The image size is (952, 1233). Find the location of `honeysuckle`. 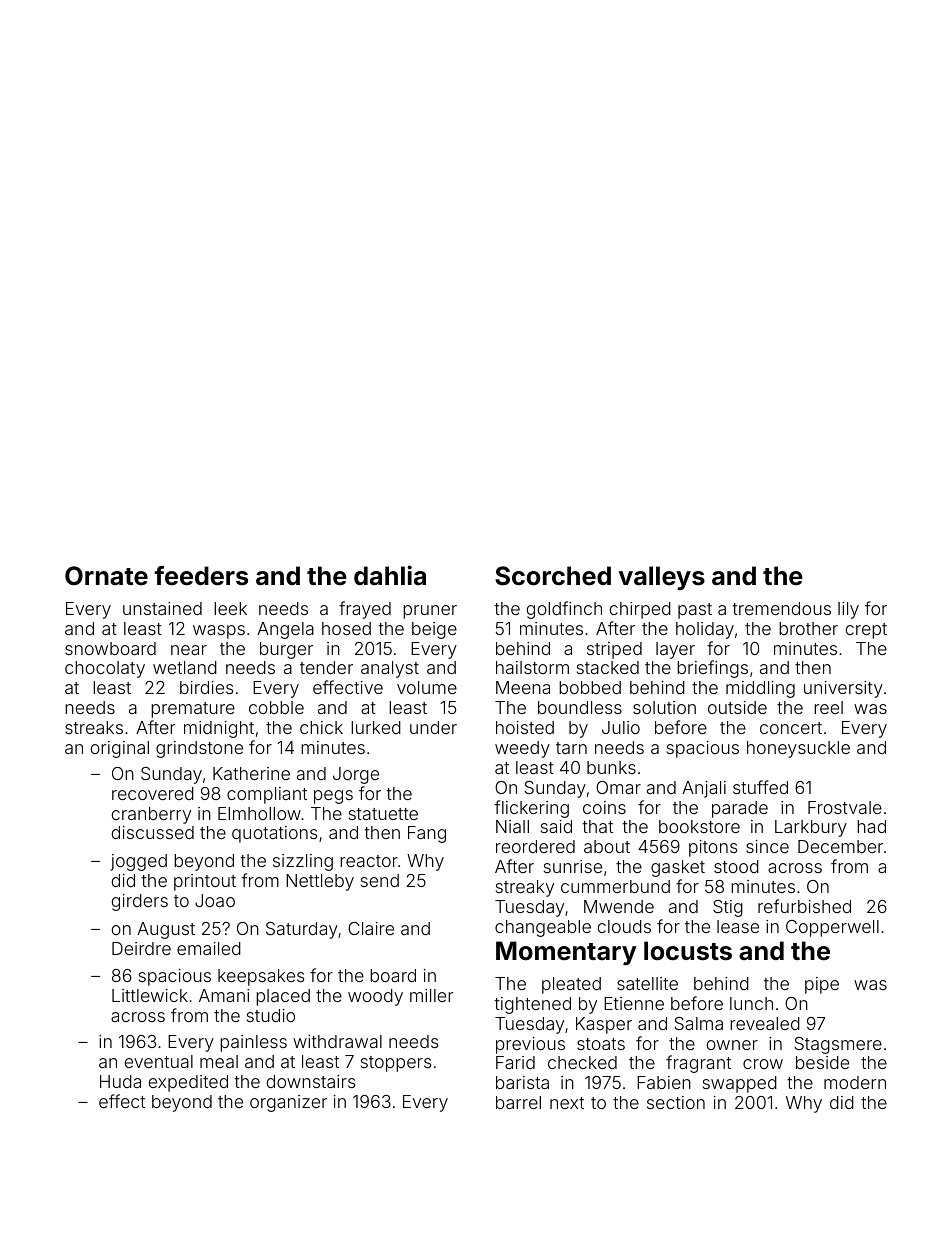

honeysuckle is located at coordinates (798, 749).
